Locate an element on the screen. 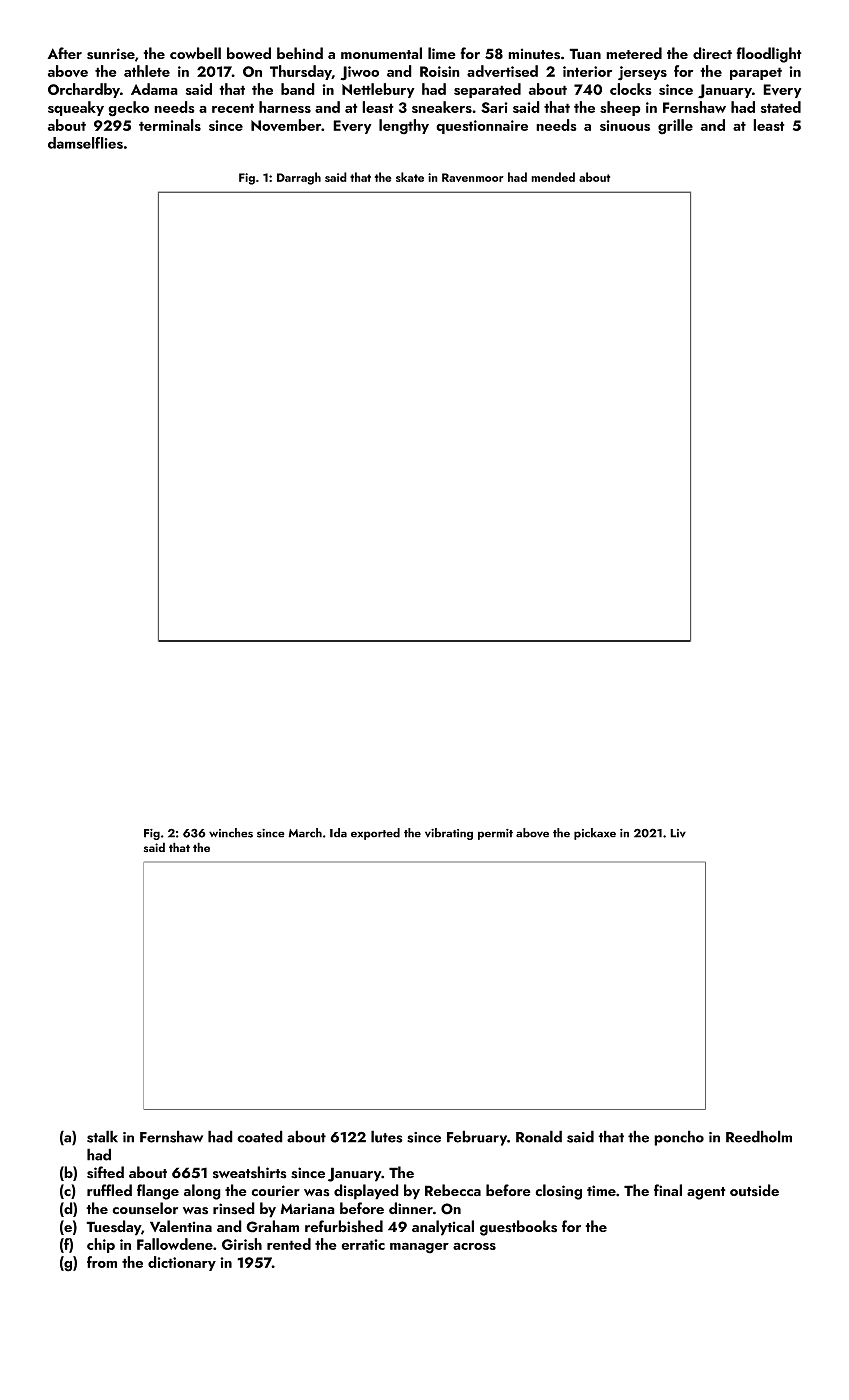  March is located at coordinates (305, 833).
